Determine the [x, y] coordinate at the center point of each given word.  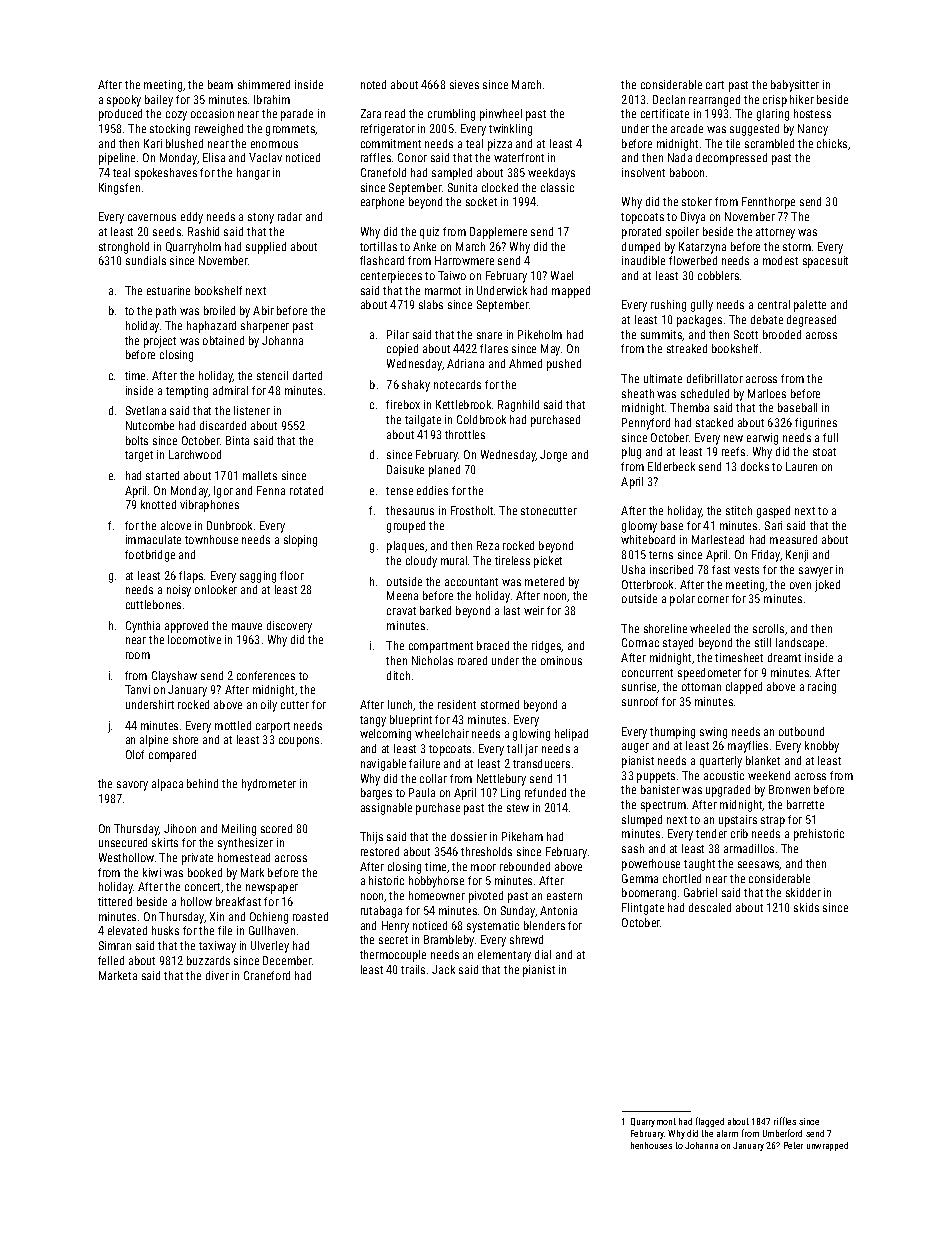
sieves [464, 84]
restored [380, 851]
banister [660, 789]
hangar [253, 174]
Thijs [371, 838]
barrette [805, 804]
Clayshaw [174, 677]
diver [217, 975]
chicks [832, 143]
